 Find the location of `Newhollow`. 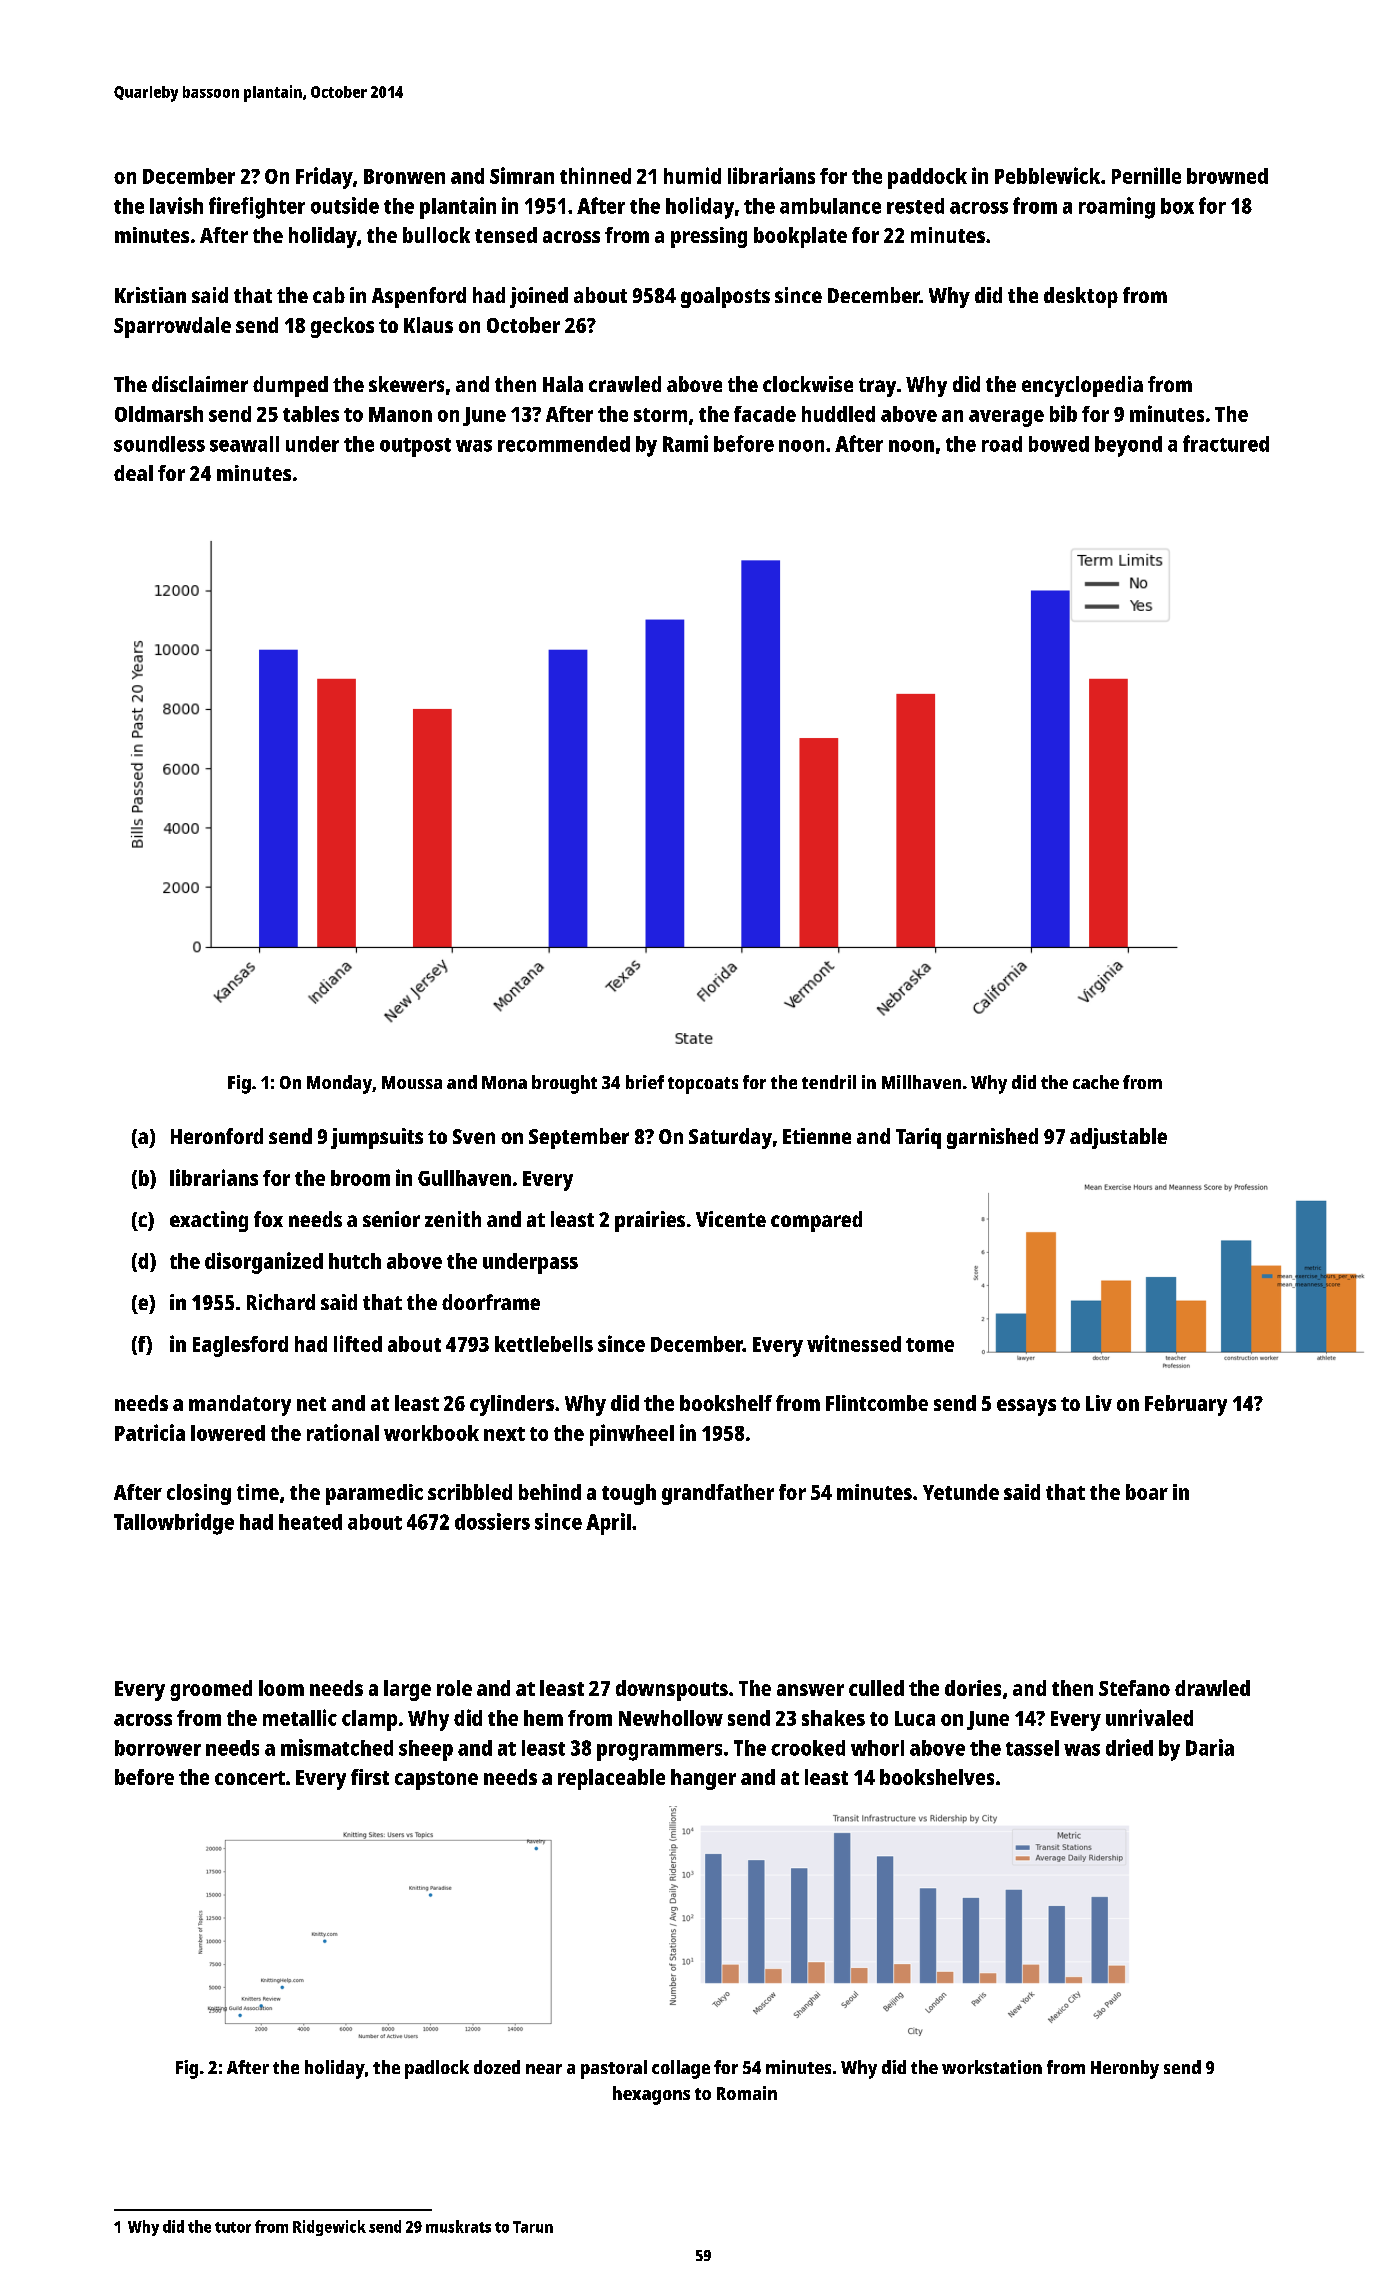

Newhollow is located at coordinates (671, 1718).
